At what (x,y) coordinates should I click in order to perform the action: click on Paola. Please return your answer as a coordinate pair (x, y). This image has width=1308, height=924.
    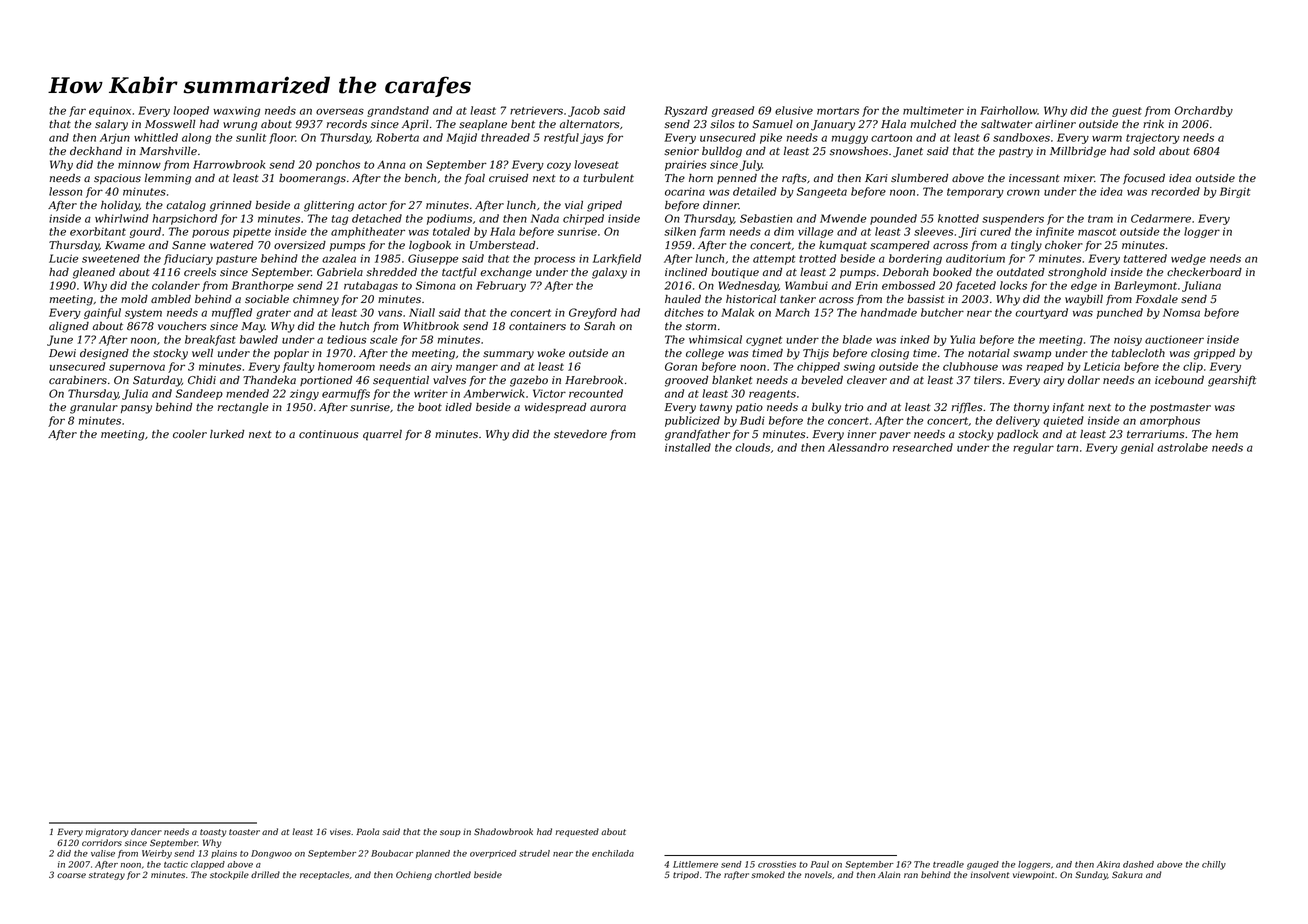
    Looking at the image, I should click on (367, 831).
